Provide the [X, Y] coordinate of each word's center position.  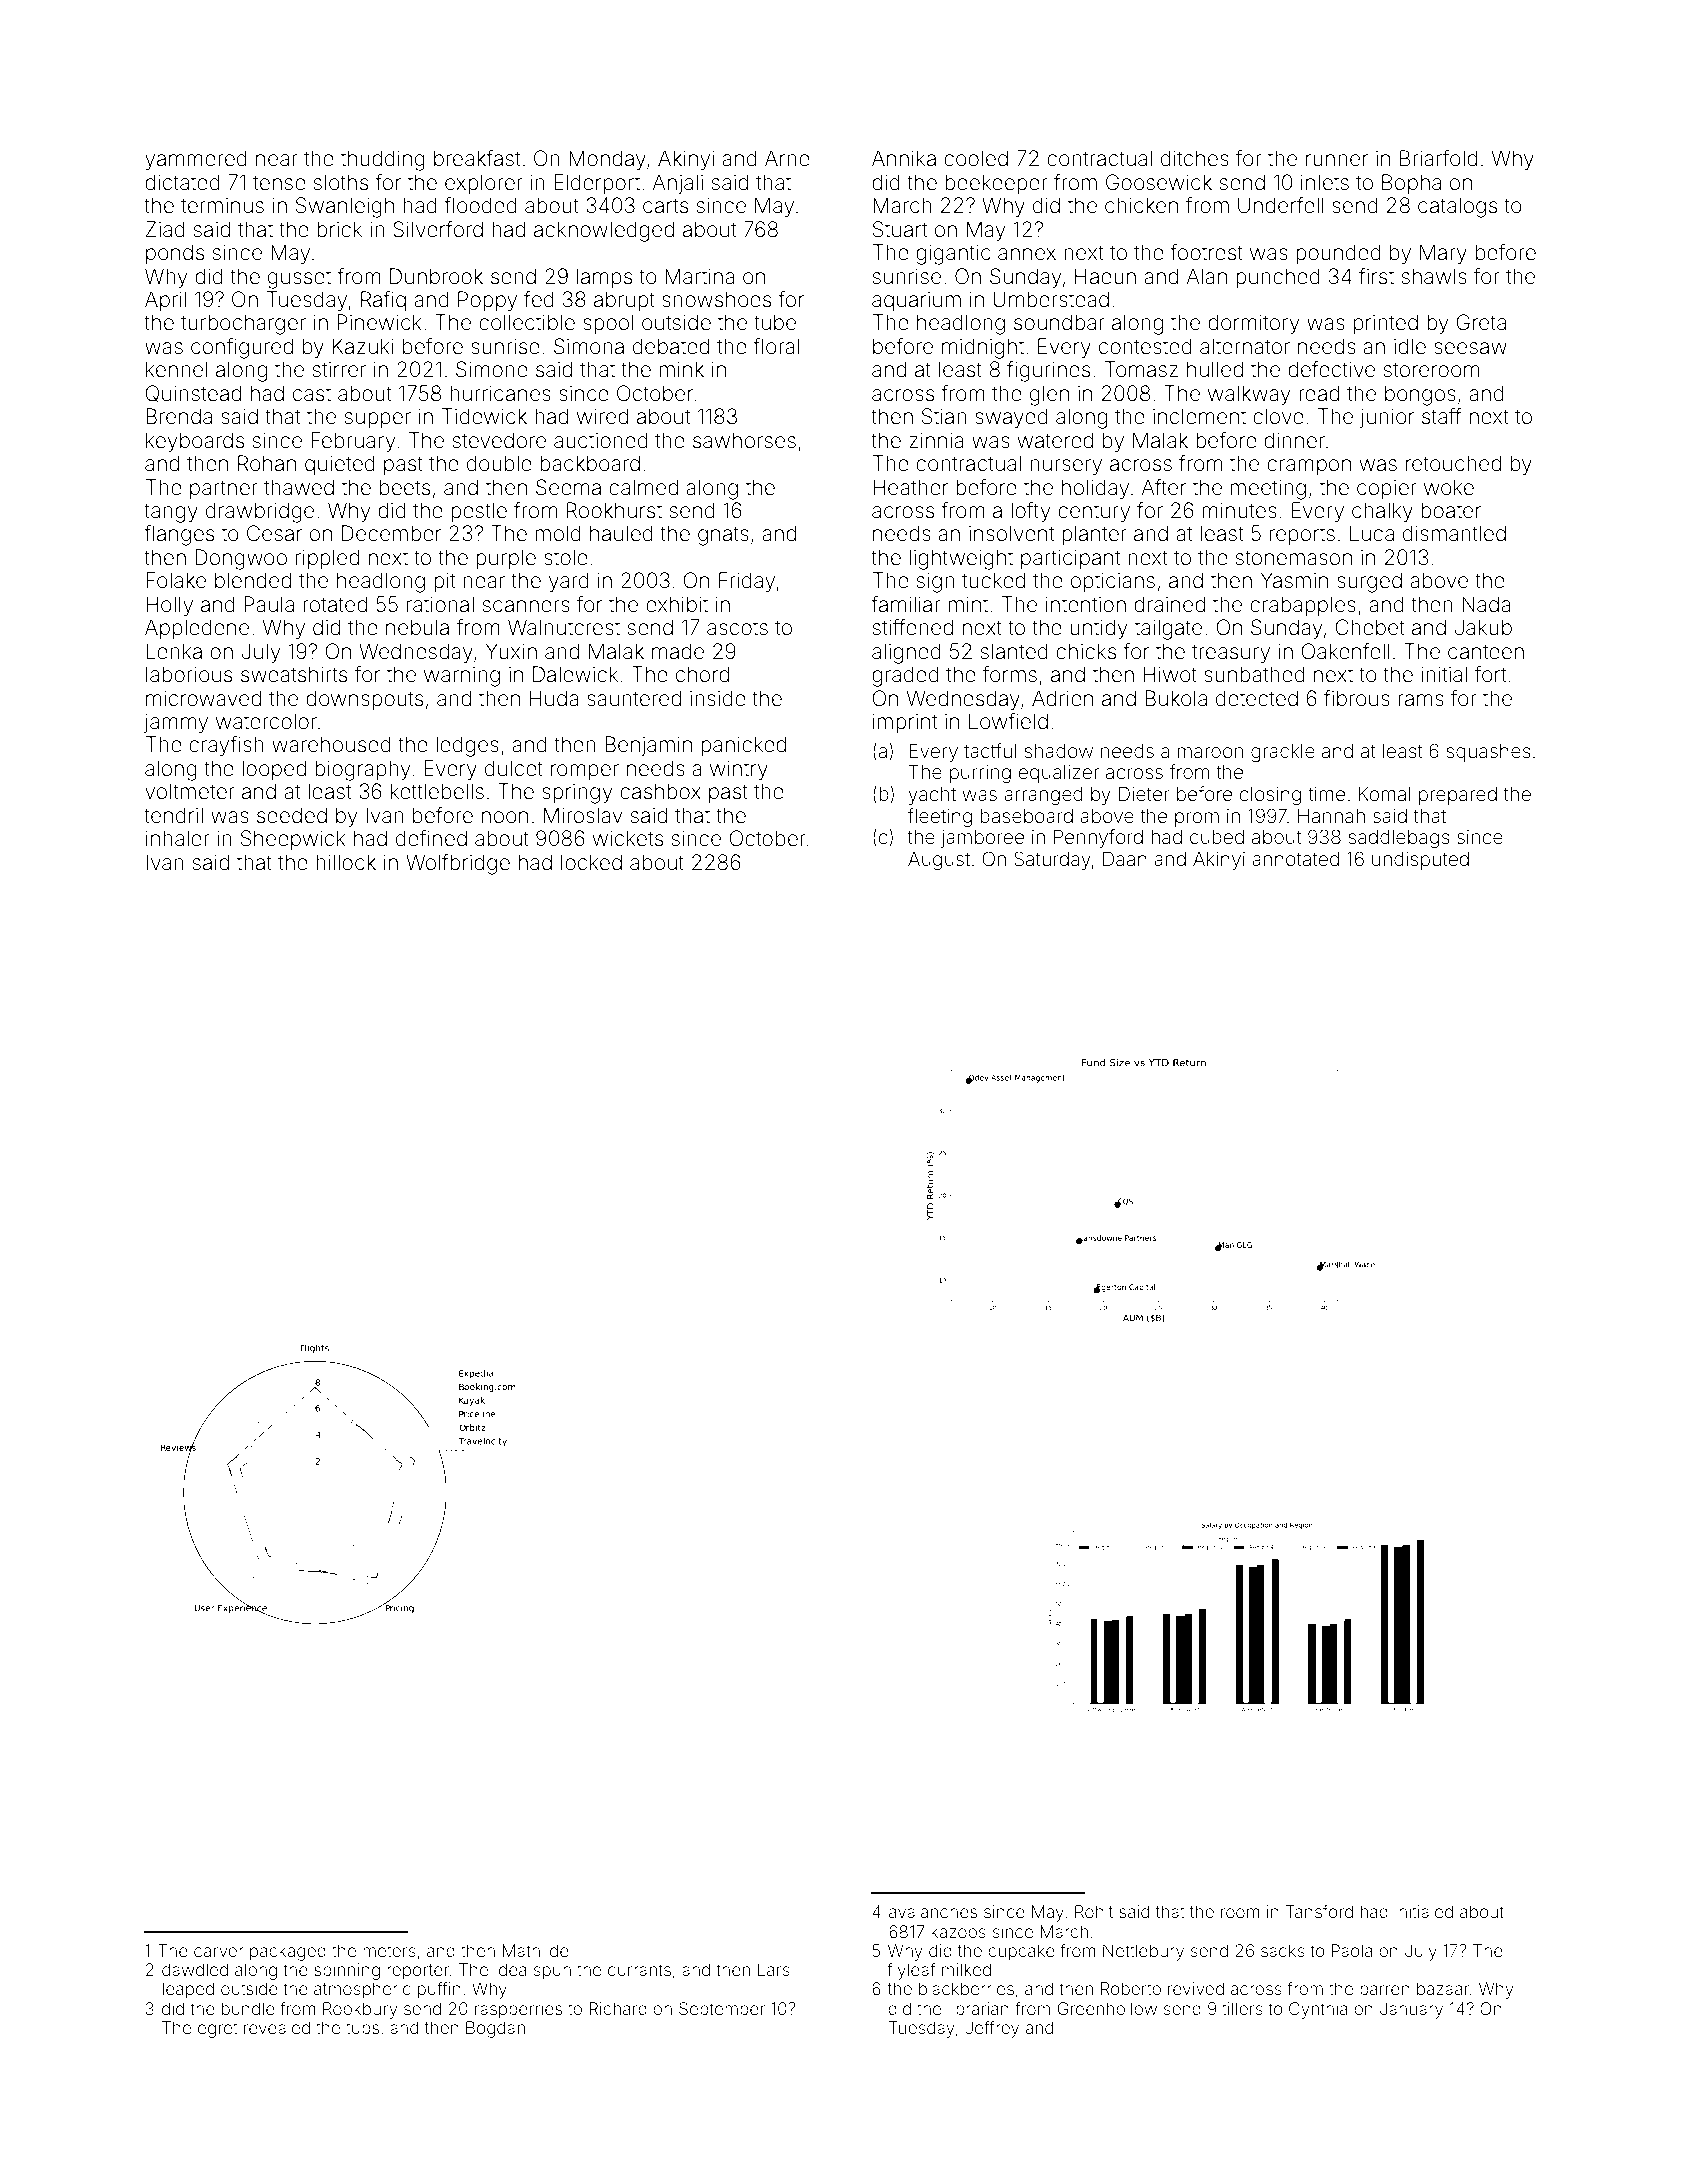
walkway [1249, 395]
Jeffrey [992, 2029]
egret [217, 2030]
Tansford [1319, 1911]
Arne [787, 158]
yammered [196, 160]
